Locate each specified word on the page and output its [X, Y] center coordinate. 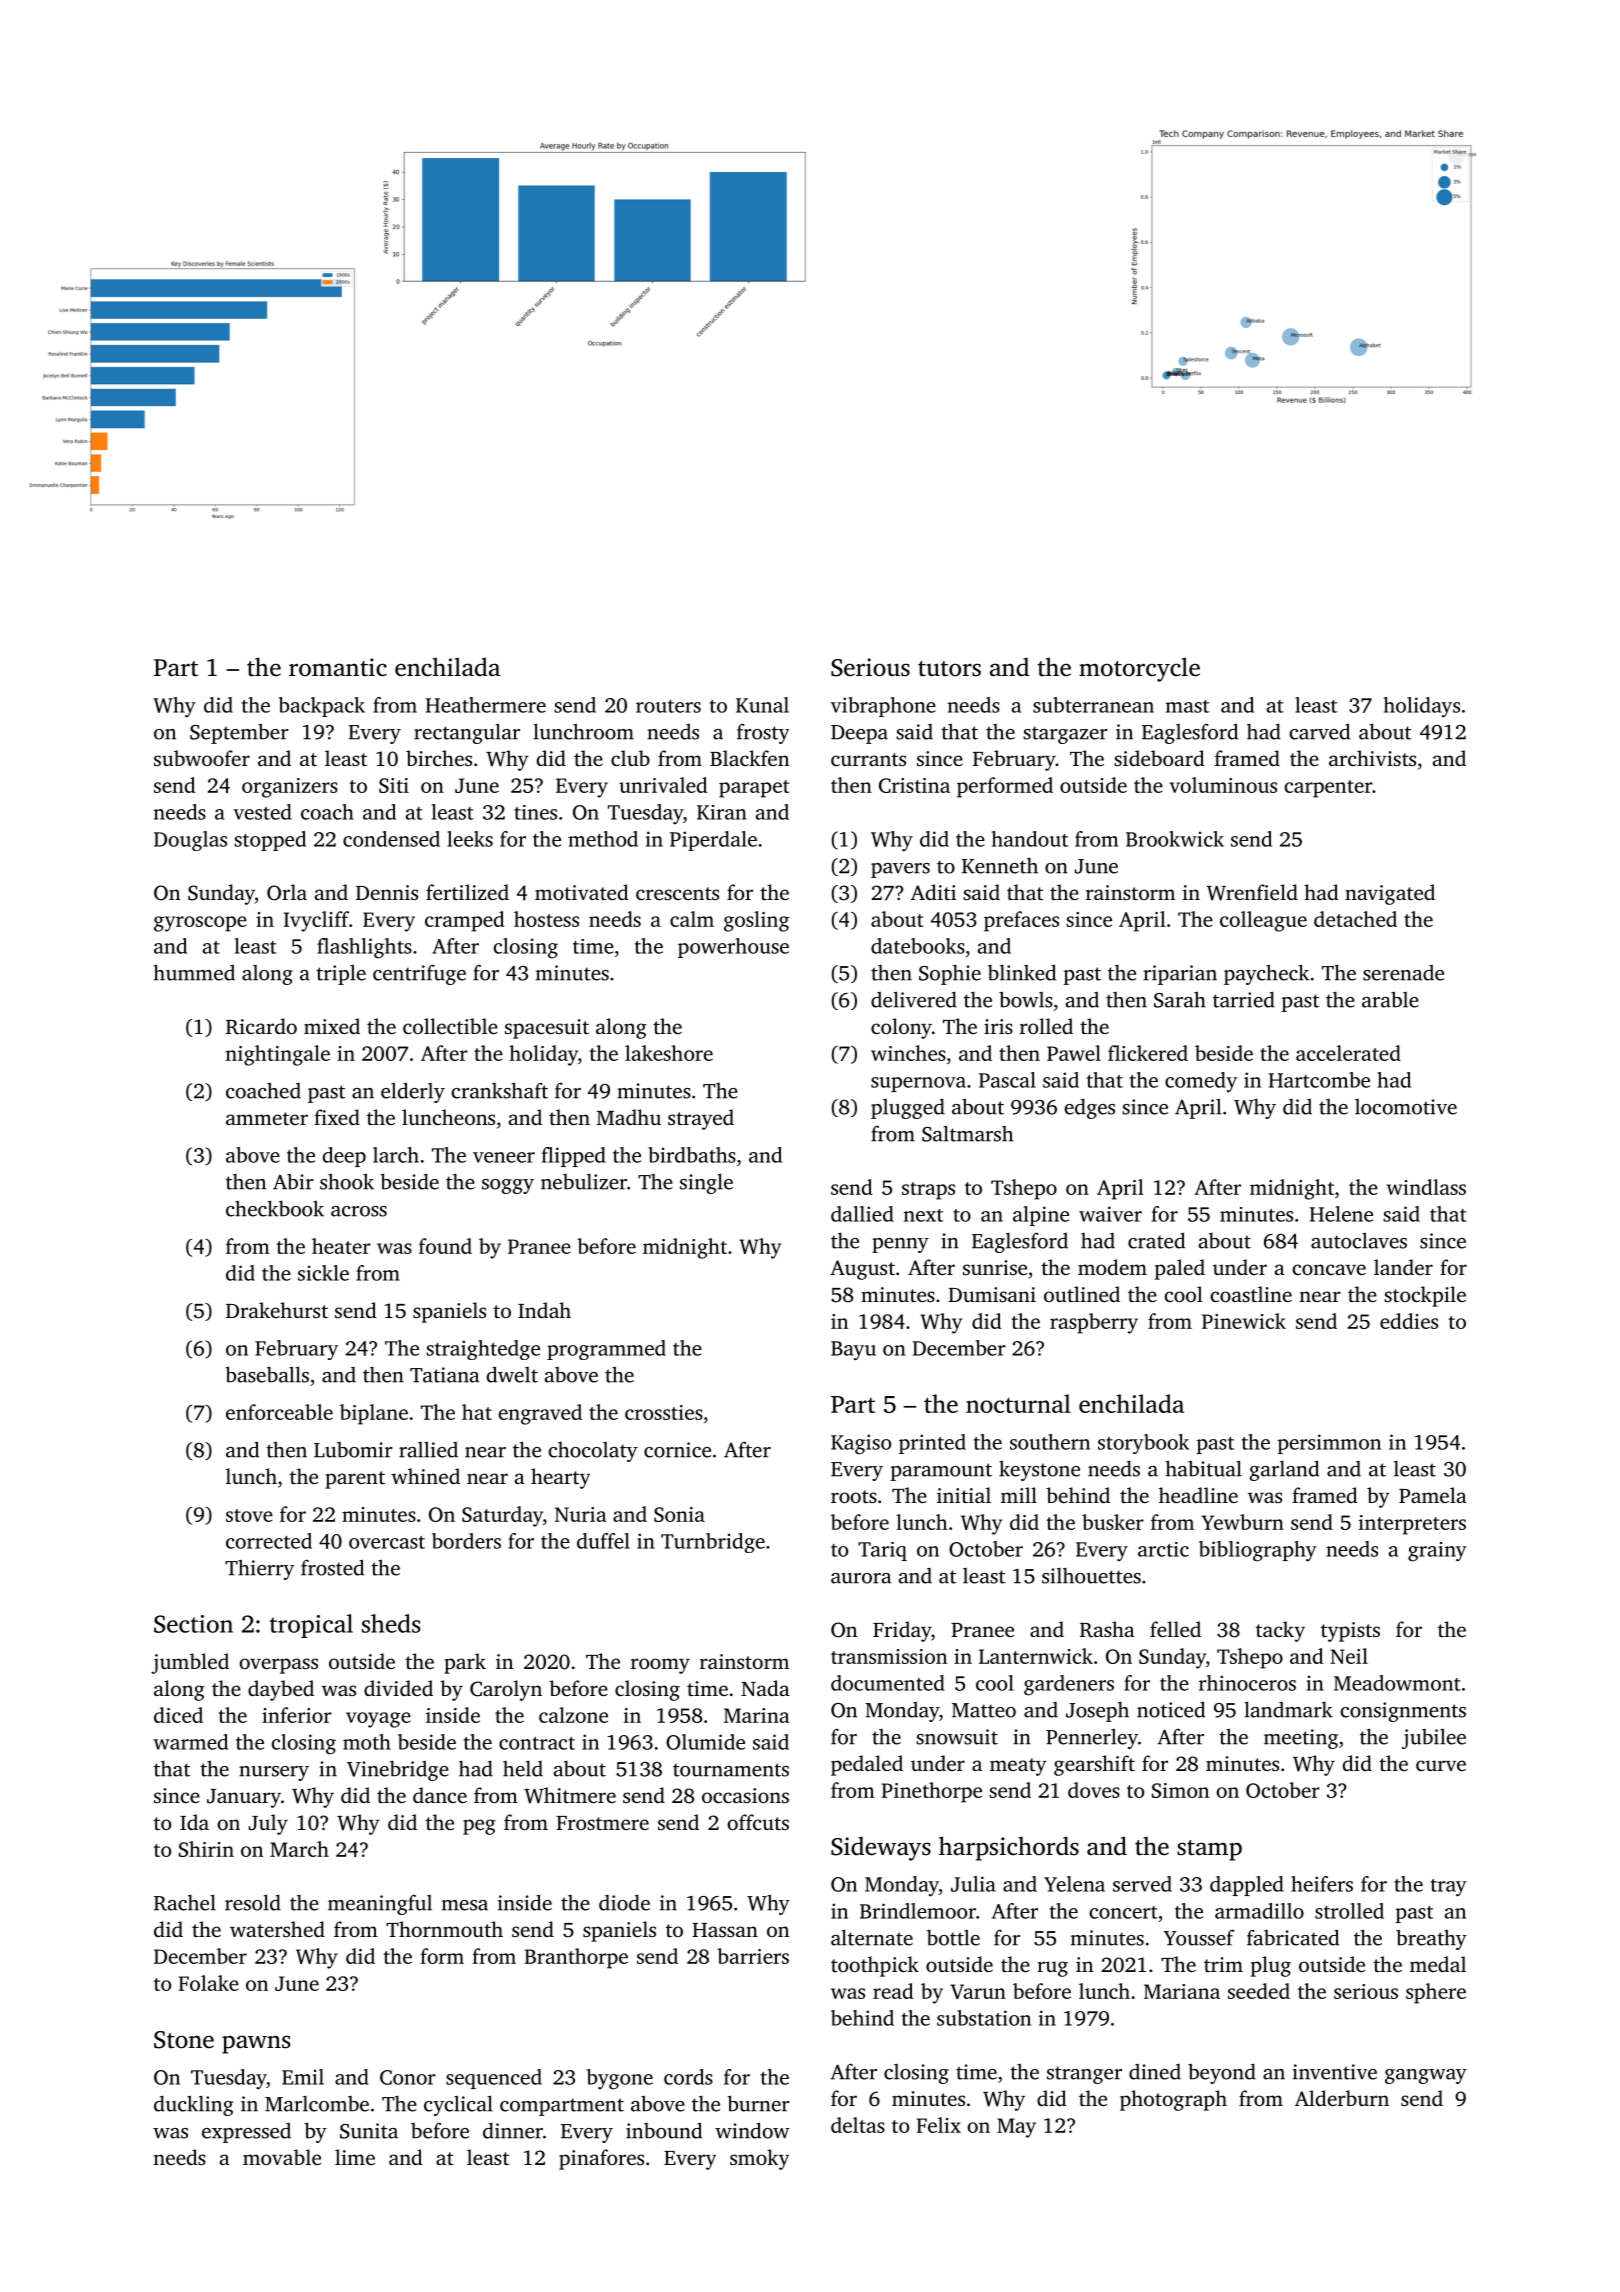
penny [900, 1245]
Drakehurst [277, 1310]
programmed [606, 1350]
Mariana [1182, 1991]
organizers [290, 788]
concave [1329, 1269]
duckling [193, 2105]
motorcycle [1139, 669]
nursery [274, 1773]
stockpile [1425, 1296]
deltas [858, 2125]
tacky [1280, 1631]
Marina [757, 1715]
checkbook [275, 1208]
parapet [754, 789]
